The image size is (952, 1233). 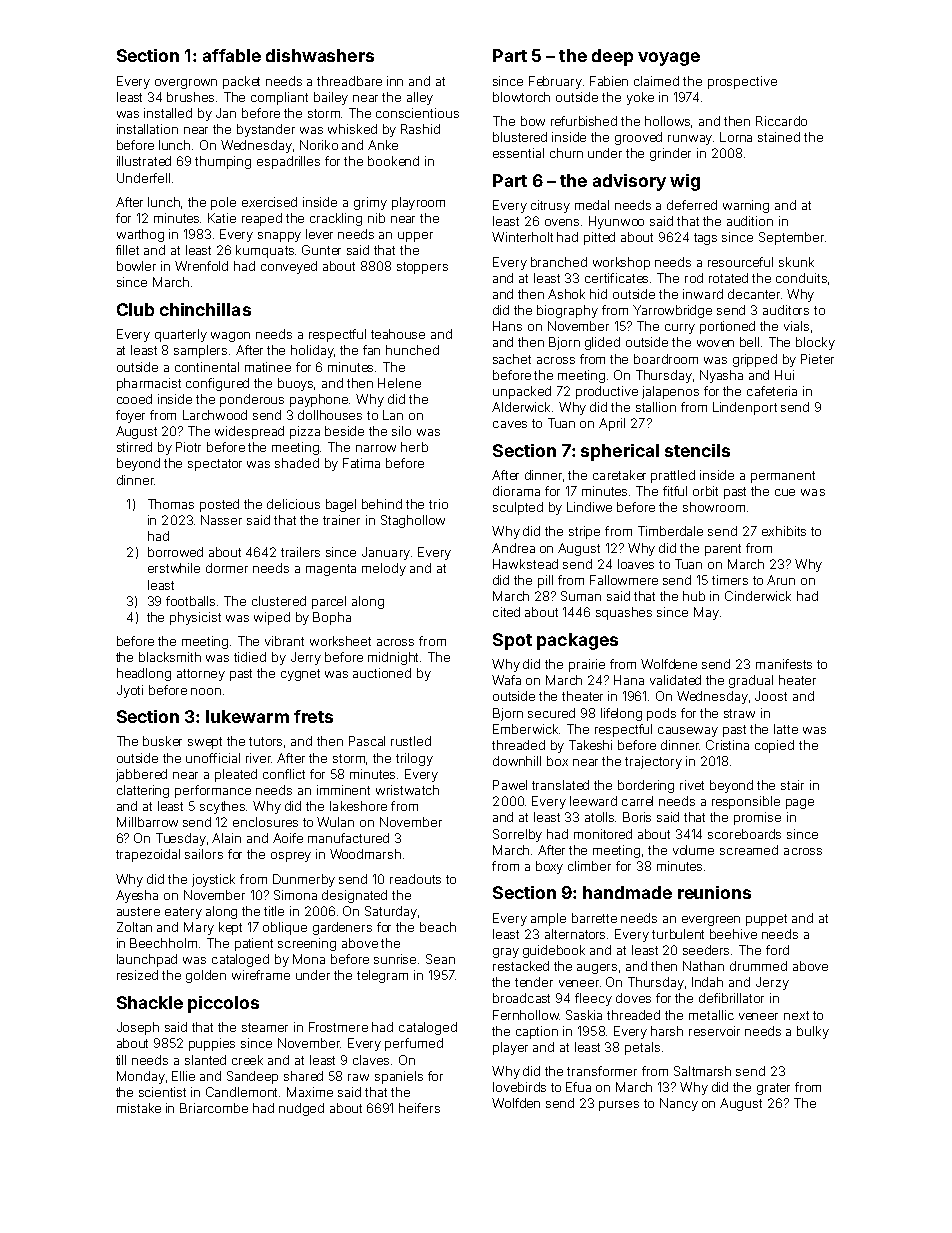 I want to click on prospective, so click(x=742, y=82).
